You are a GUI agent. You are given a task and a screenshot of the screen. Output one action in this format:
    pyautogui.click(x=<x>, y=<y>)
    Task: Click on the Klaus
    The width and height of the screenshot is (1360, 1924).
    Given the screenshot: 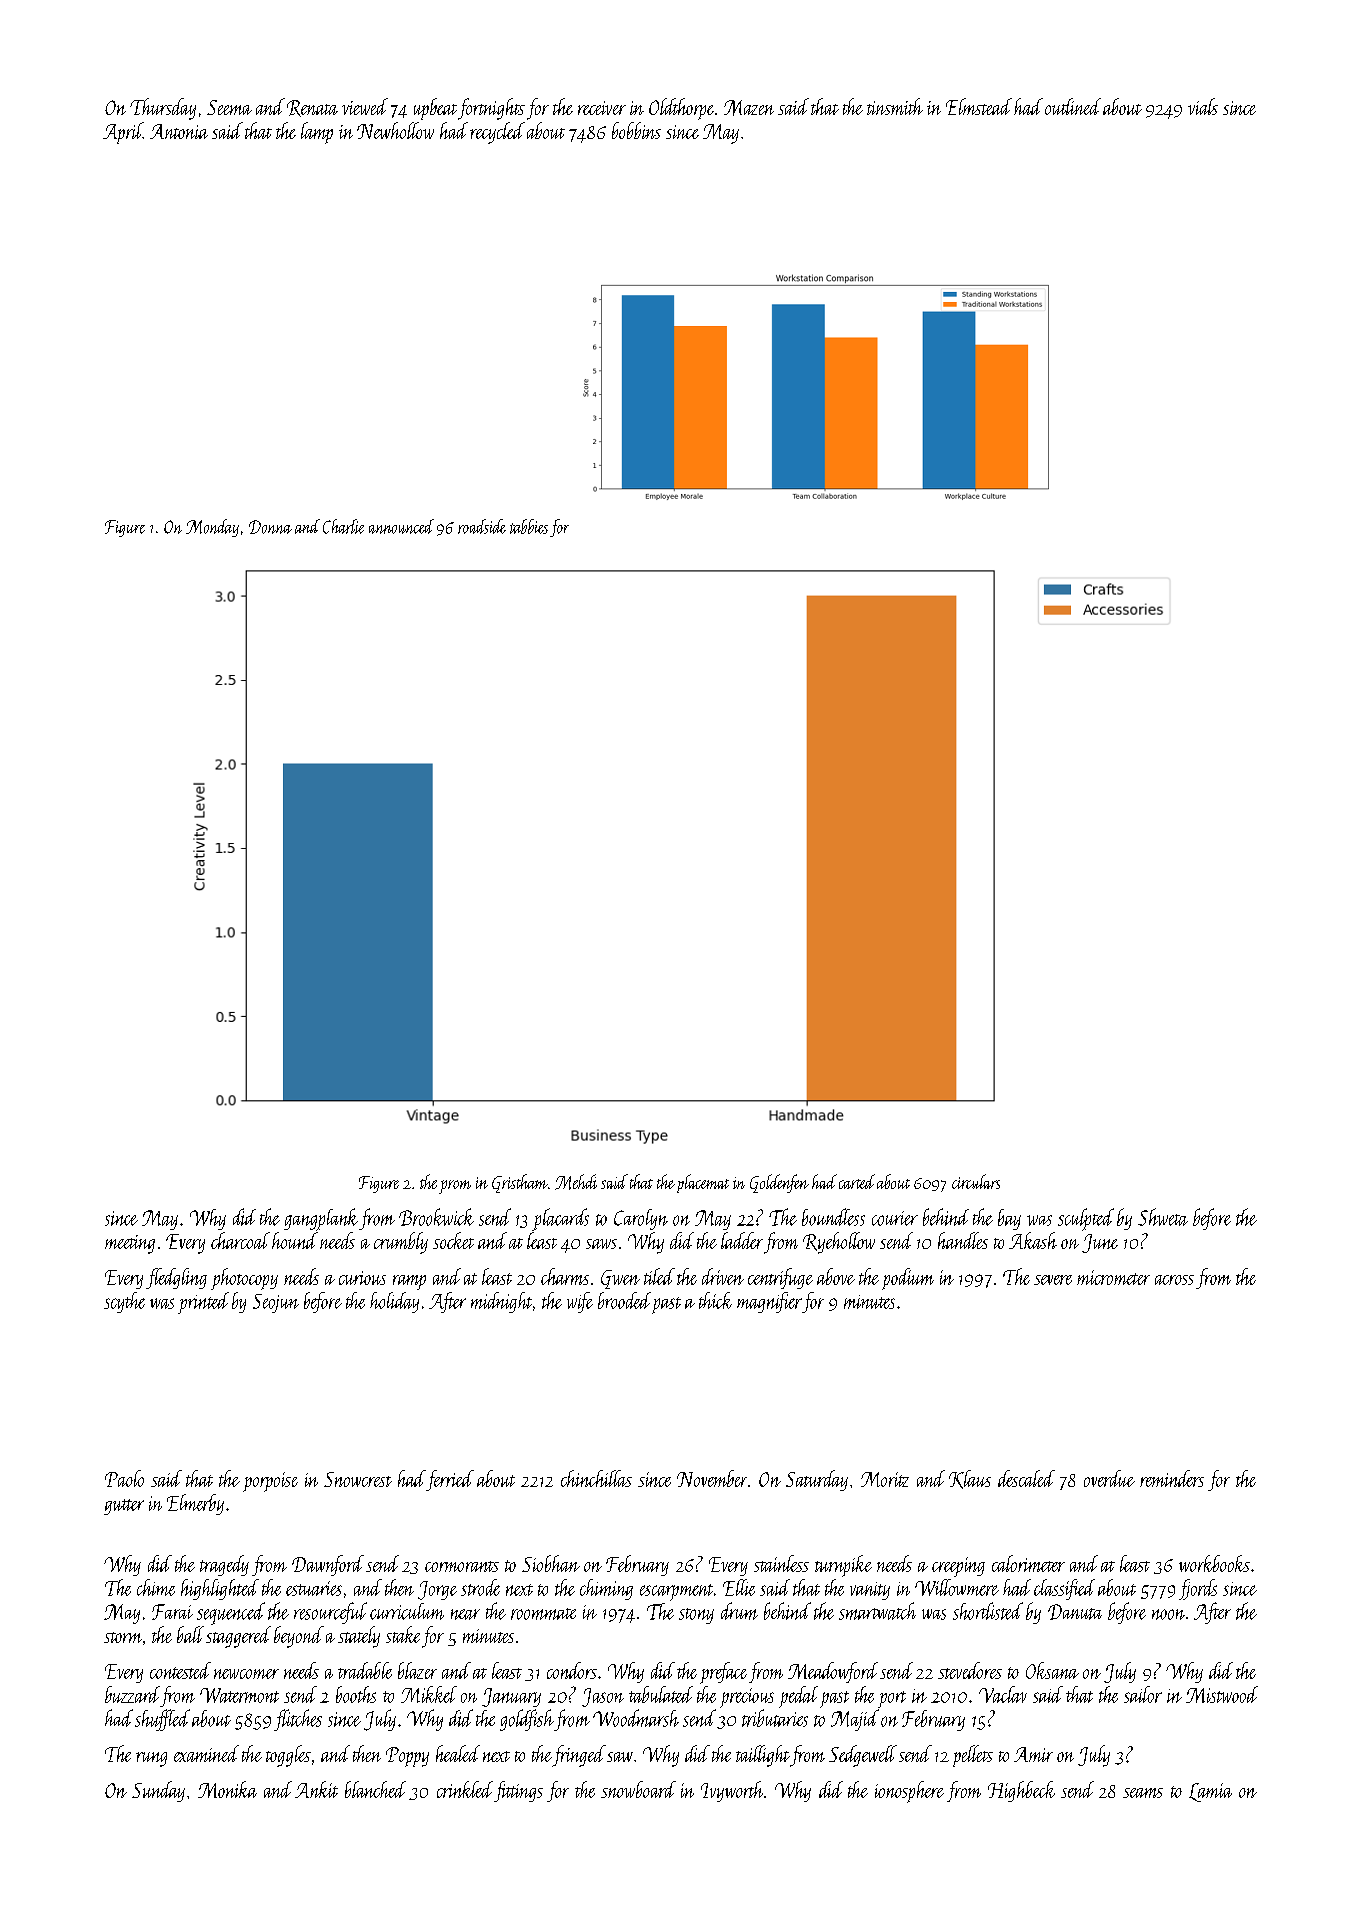 What is the action you would take?
    pyautogui.click(x=970, y=1479)
